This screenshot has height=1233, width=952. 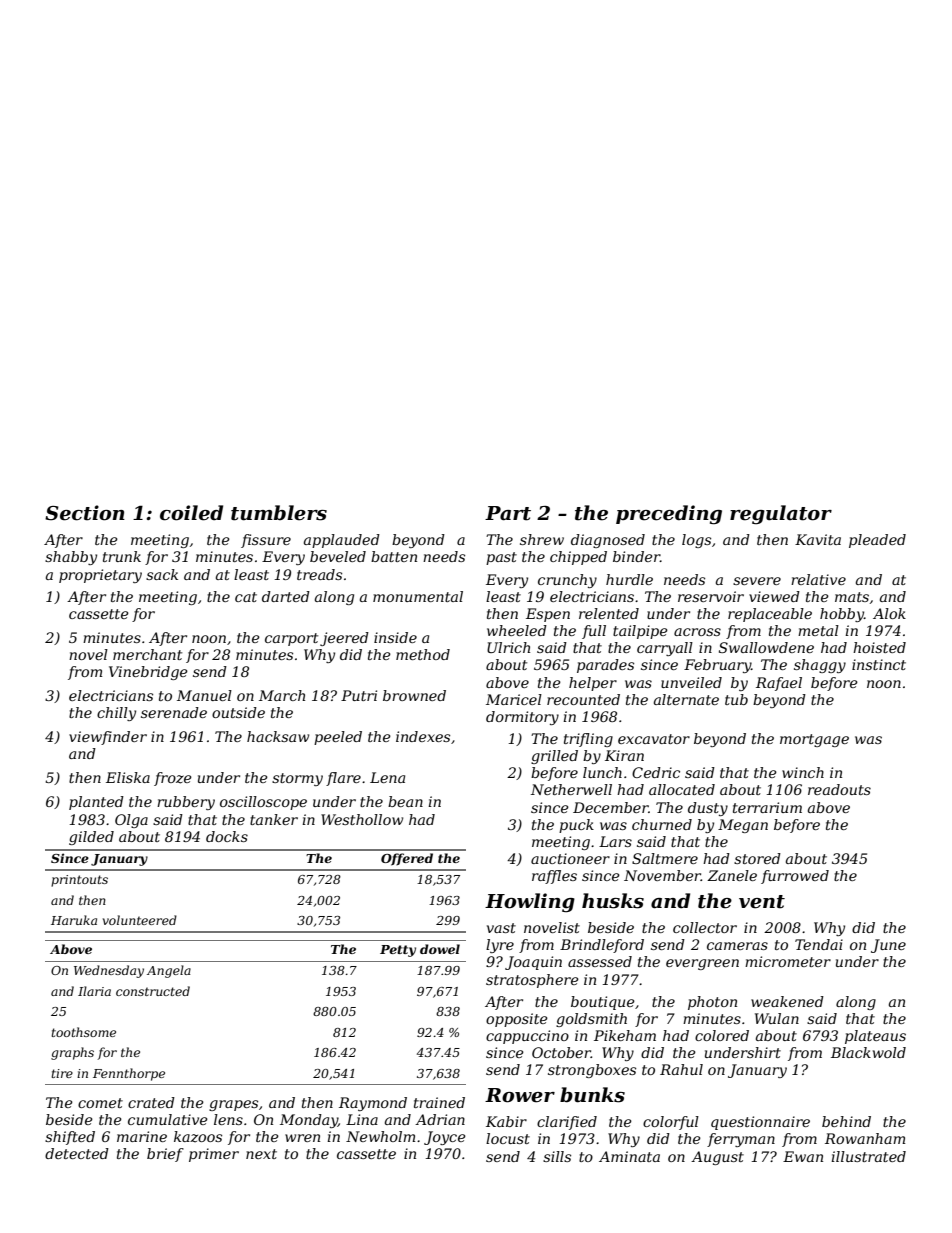 What do you see at coordinates (407, 859) in the screenshot?
I see `Offered` at bounding box center [407, 859].
